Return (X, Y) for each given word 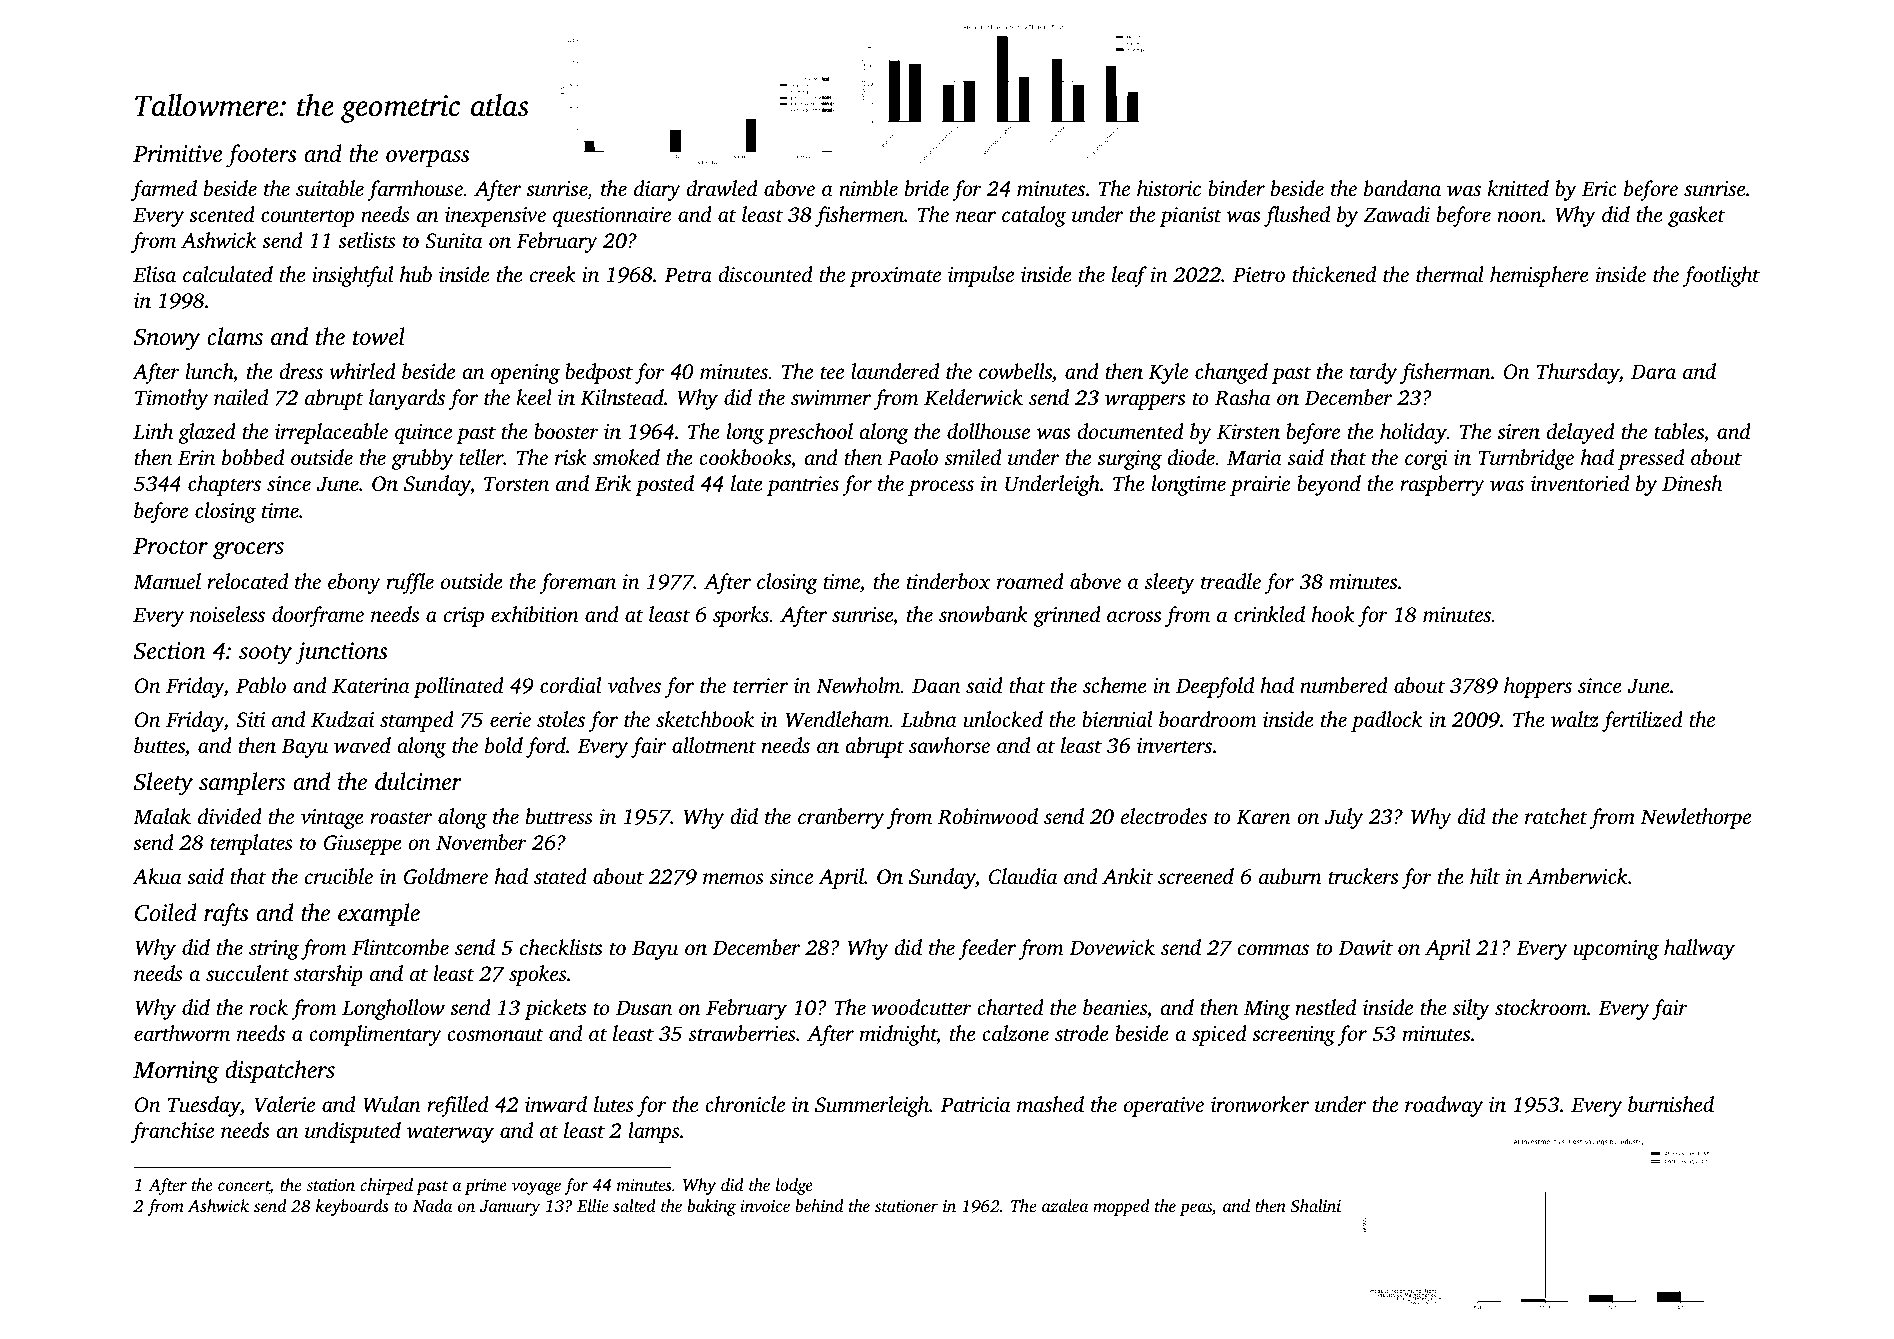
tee (832, 372)
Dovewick (1112, 947)
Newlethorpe (1695, 818)
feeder (987, 949)
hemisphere (1539, 276)
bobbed (253, 457)
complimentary (375, 1035)
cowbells (1015, 373)
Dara (1653, 371)
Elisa (154, 274)
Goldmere (446, 876)
